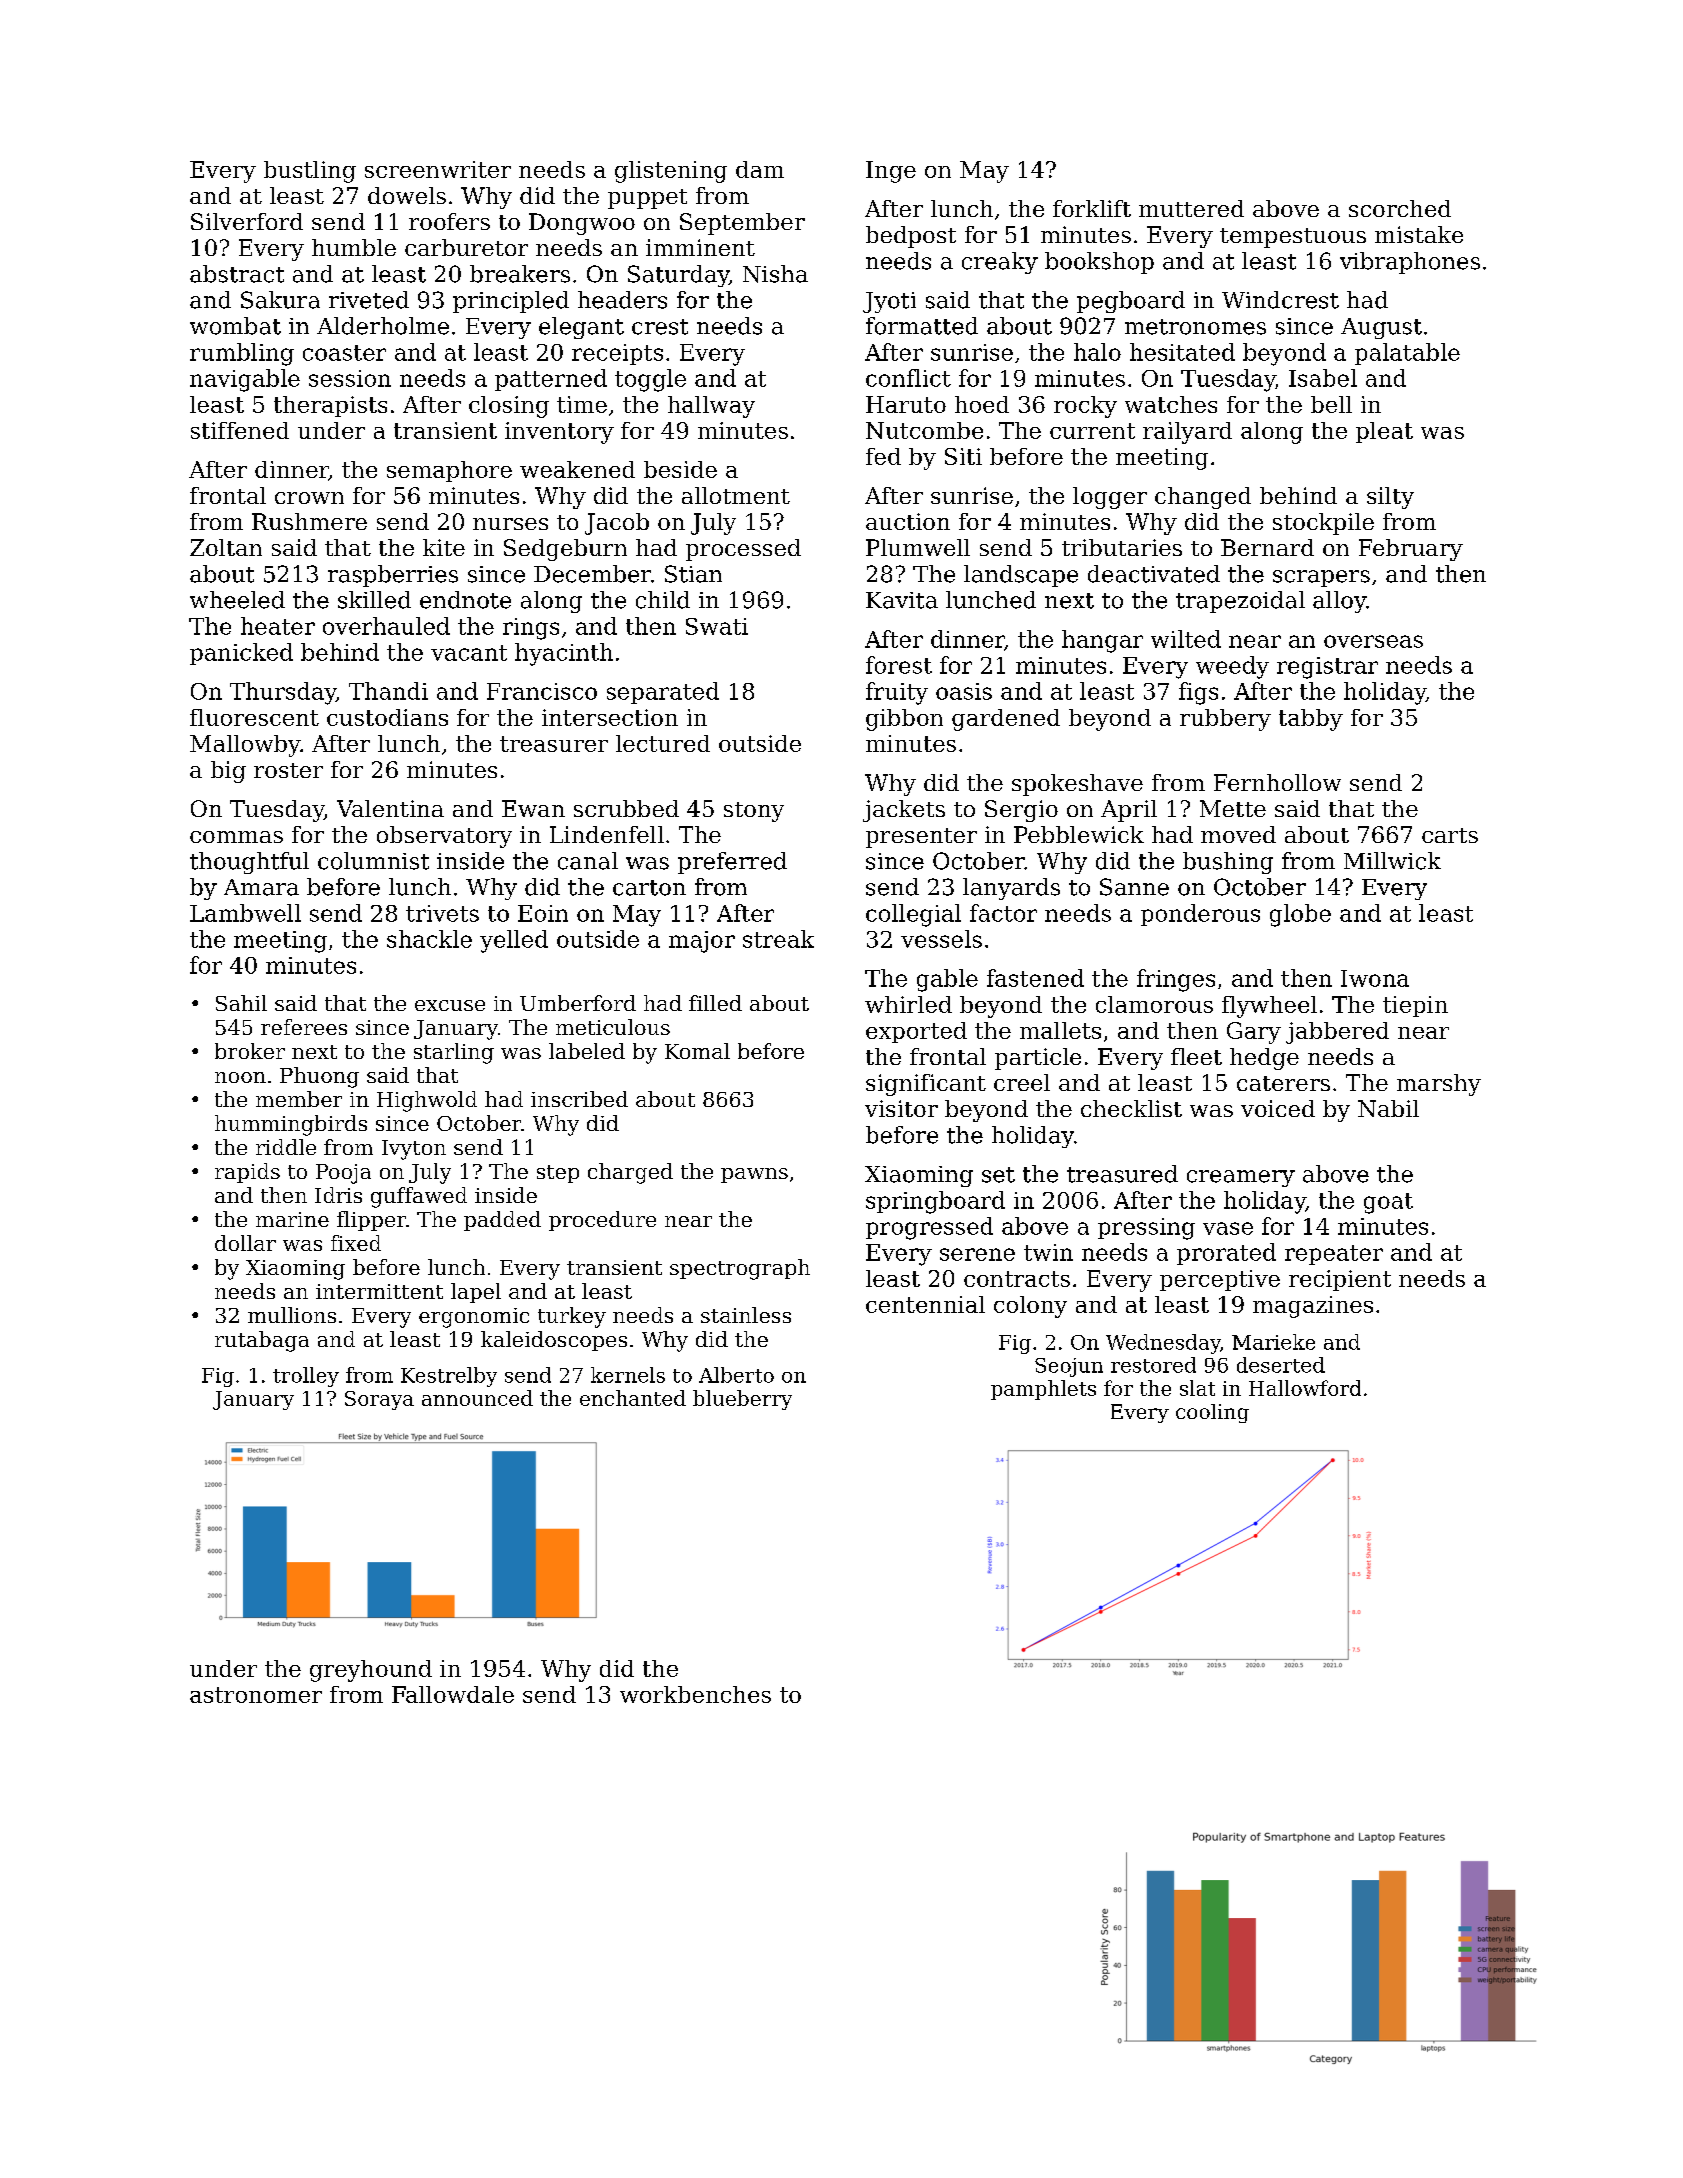 The width and height of the document is (1683, 2178). I want to click on dowels, so click(407, 195).
